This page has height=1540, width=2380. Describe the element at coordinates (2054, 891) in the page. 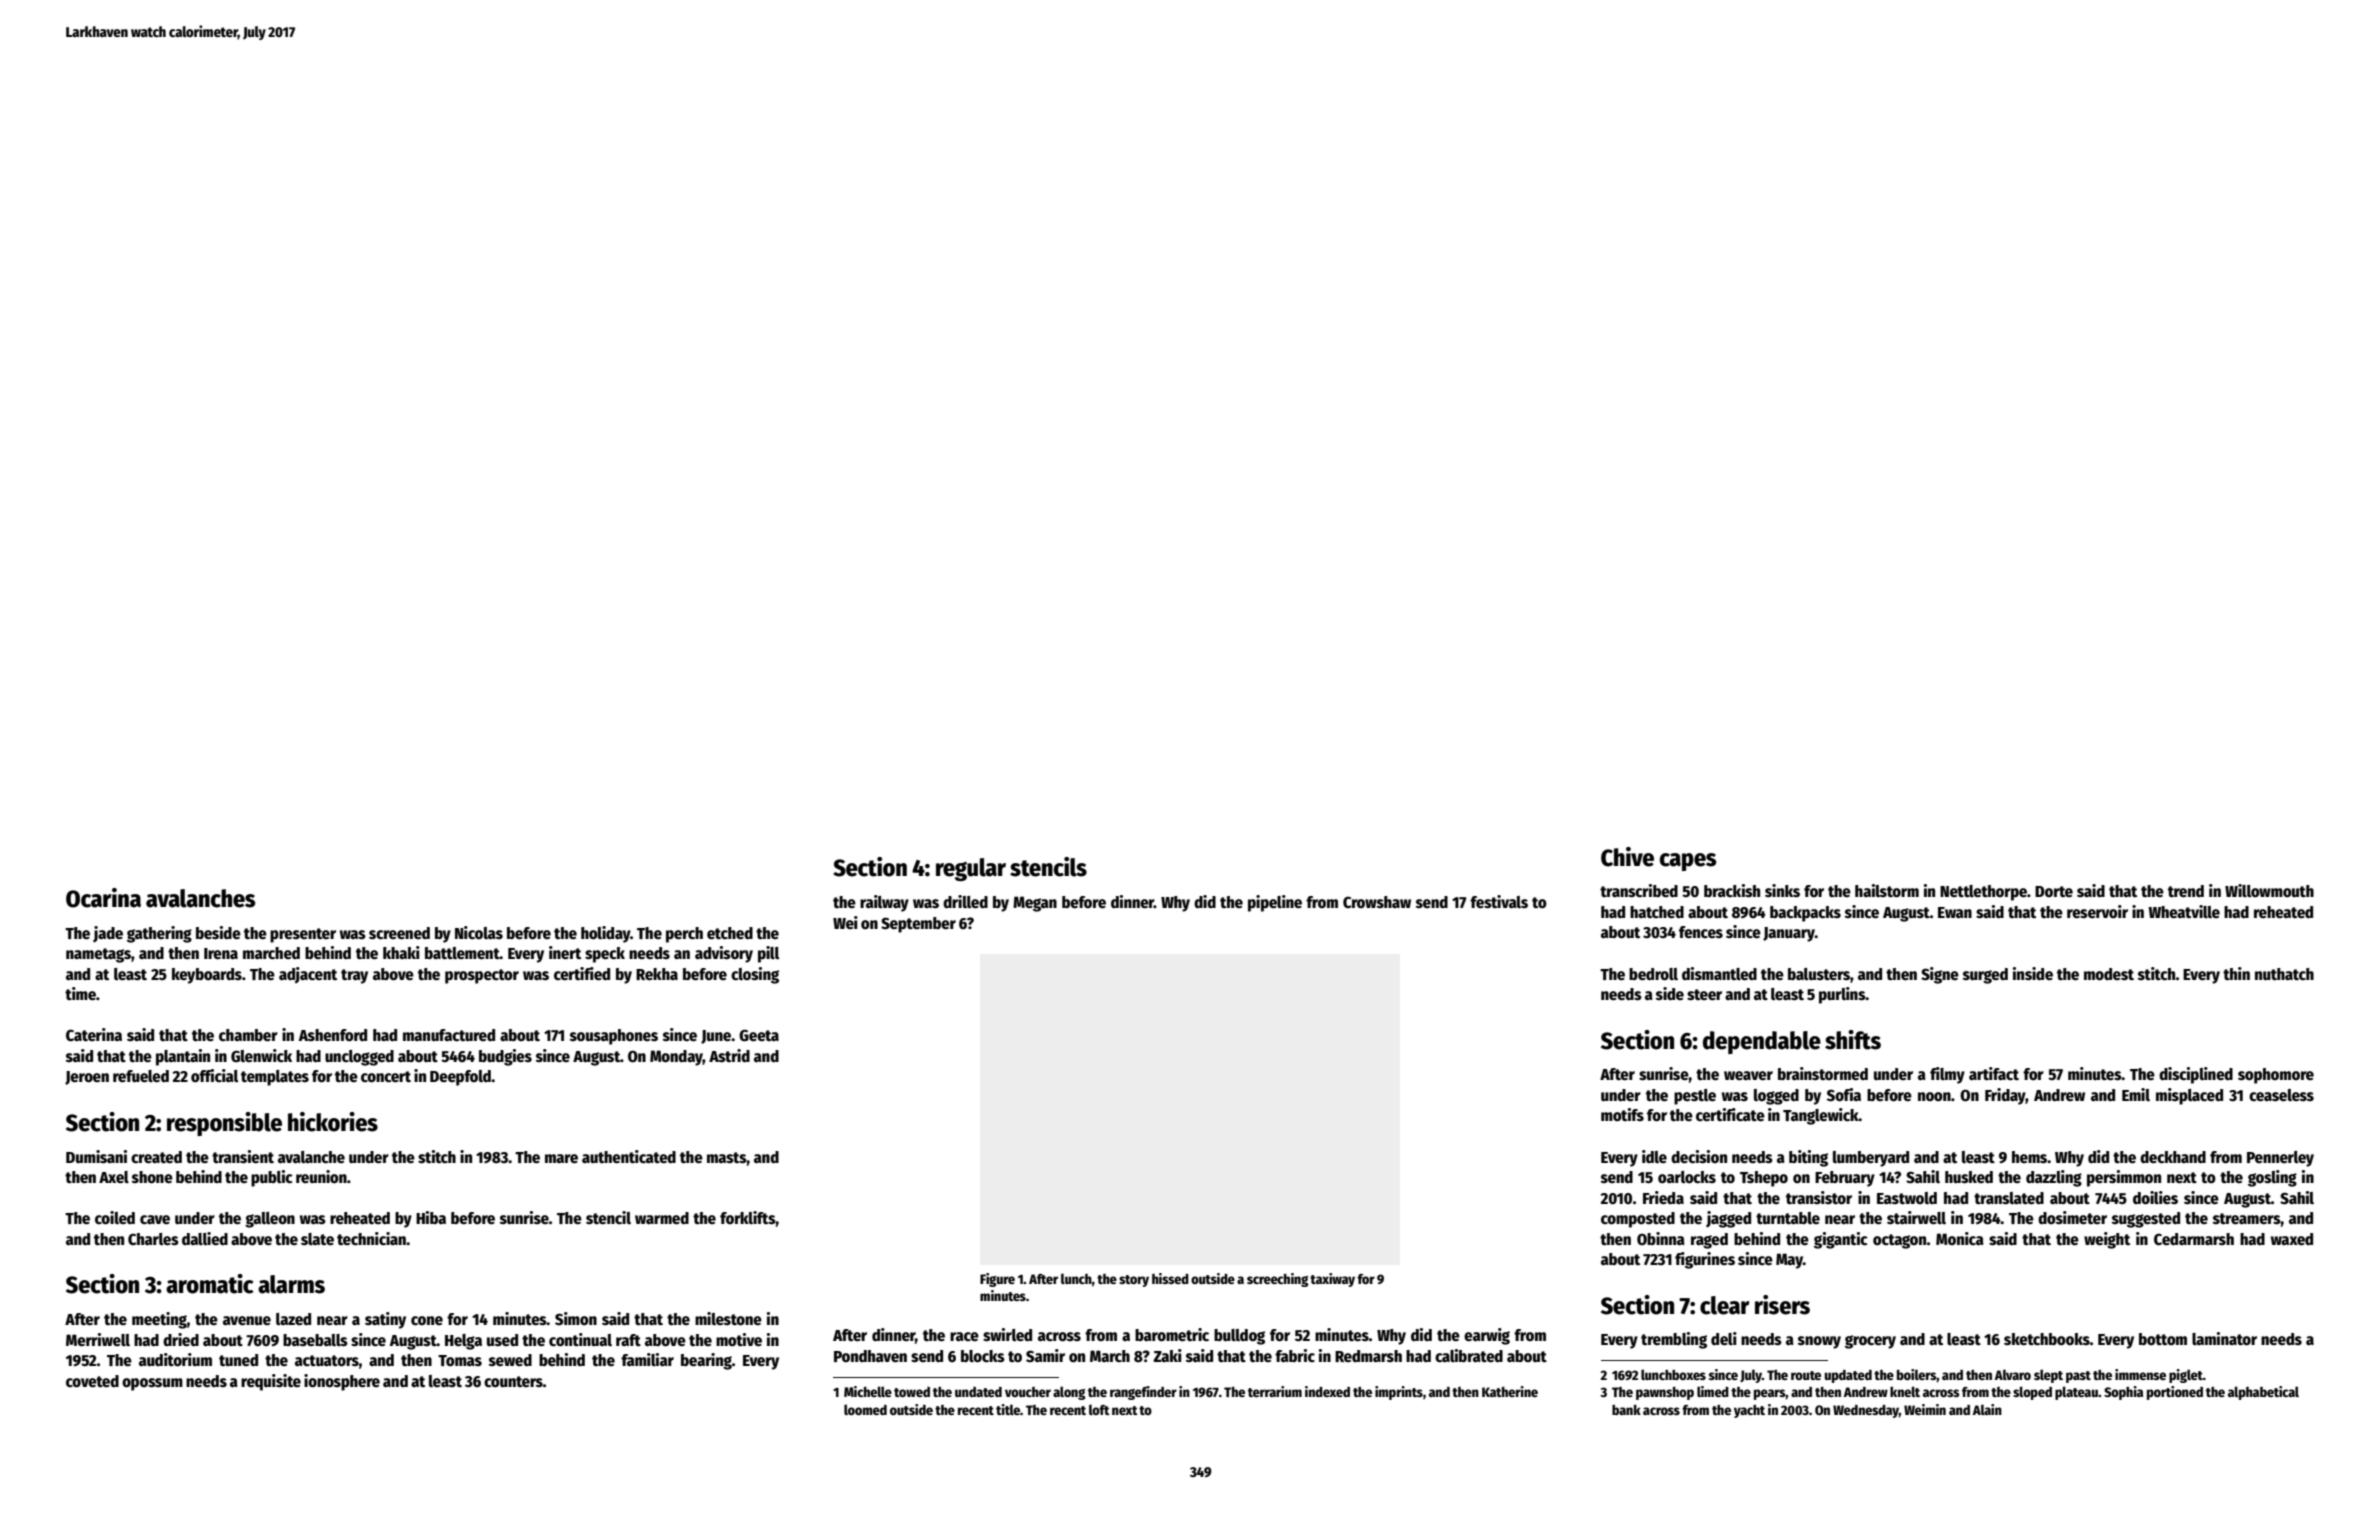

I see `Dorte` at that location.
